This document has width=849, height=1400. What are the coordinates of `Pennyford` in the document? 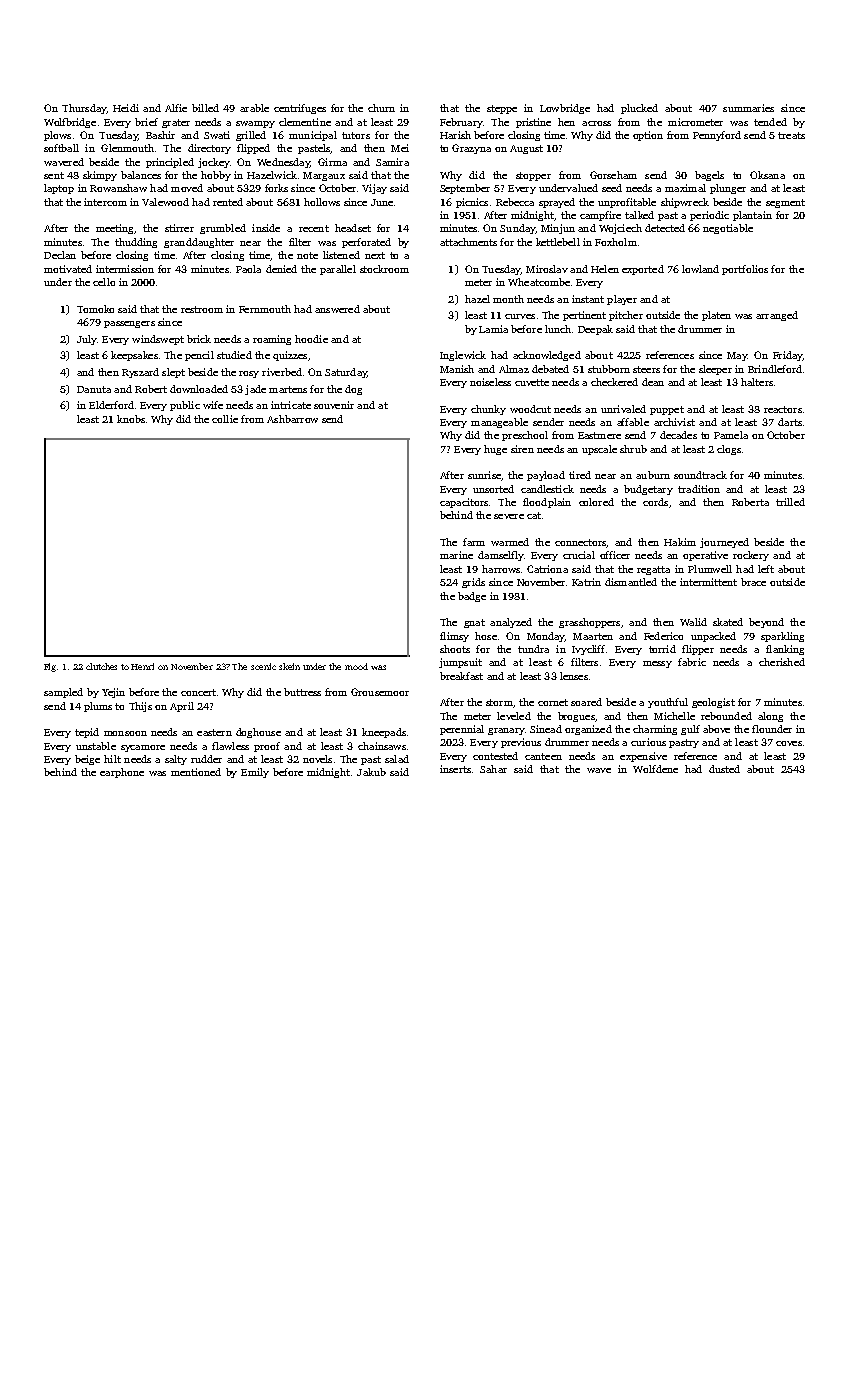 It's located at (717, 136).
